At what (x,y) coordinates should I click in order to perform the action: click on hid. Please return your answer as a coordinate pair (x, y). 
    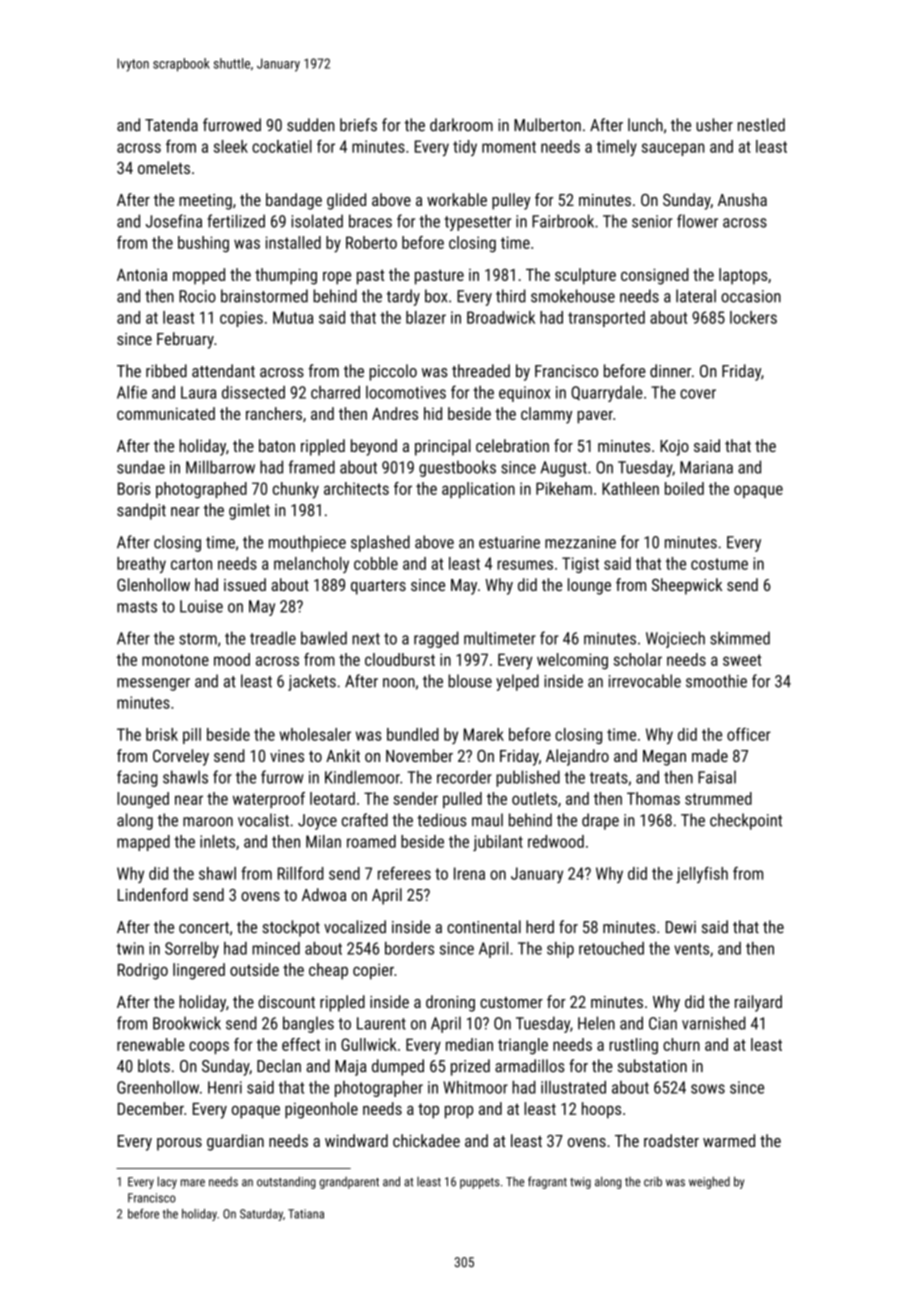
    Looking at the image, I should click on (433, 413).
